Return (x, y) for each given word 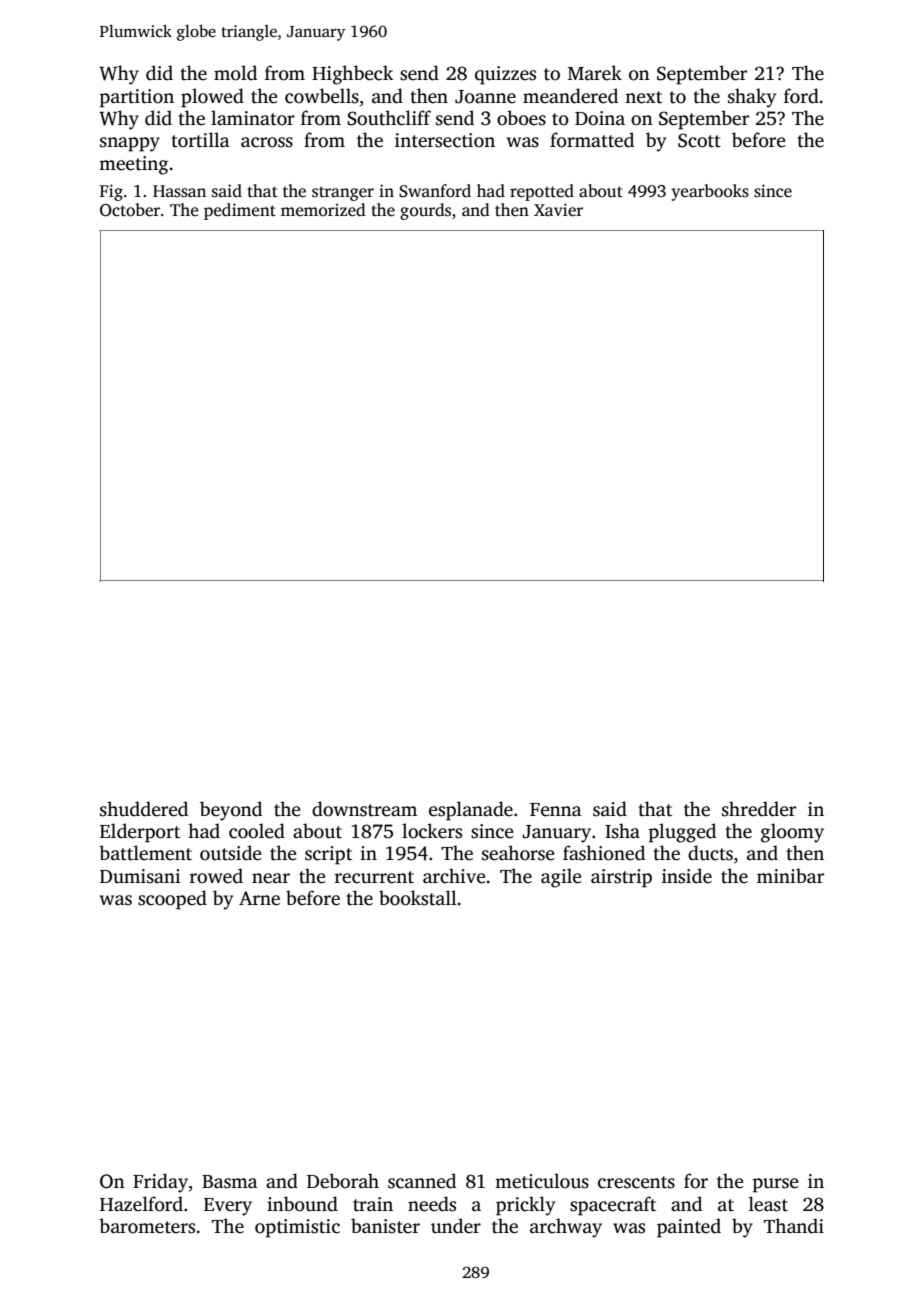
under (456, 1226)
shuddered (144, 809)
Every (228, 1207)
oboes (521, 118)
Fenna (556, 810)
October (130, 210)
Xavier (558, 210)
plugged (682, 833)
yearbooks (710, 192)
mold (235, 73)
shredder (759, 809)
